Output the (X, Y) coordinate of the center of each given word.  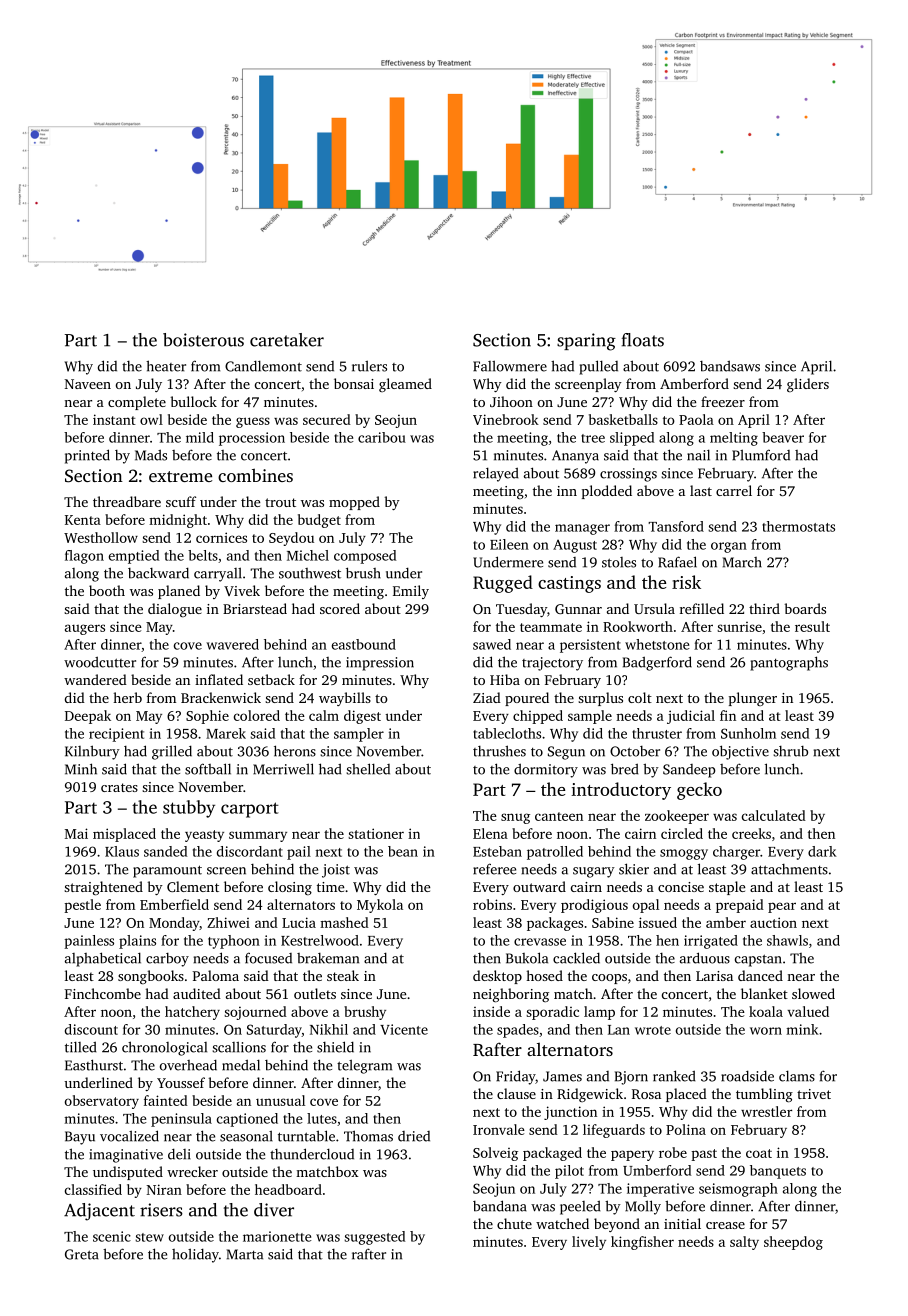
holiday (195, 1255)
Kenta (83, 520)
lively (589, 1243)
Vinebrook (506, 419)
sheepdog (793, 1243)
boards (805, 608)
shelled (368, 769)
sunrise (739, 627)
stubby (189, 809)
